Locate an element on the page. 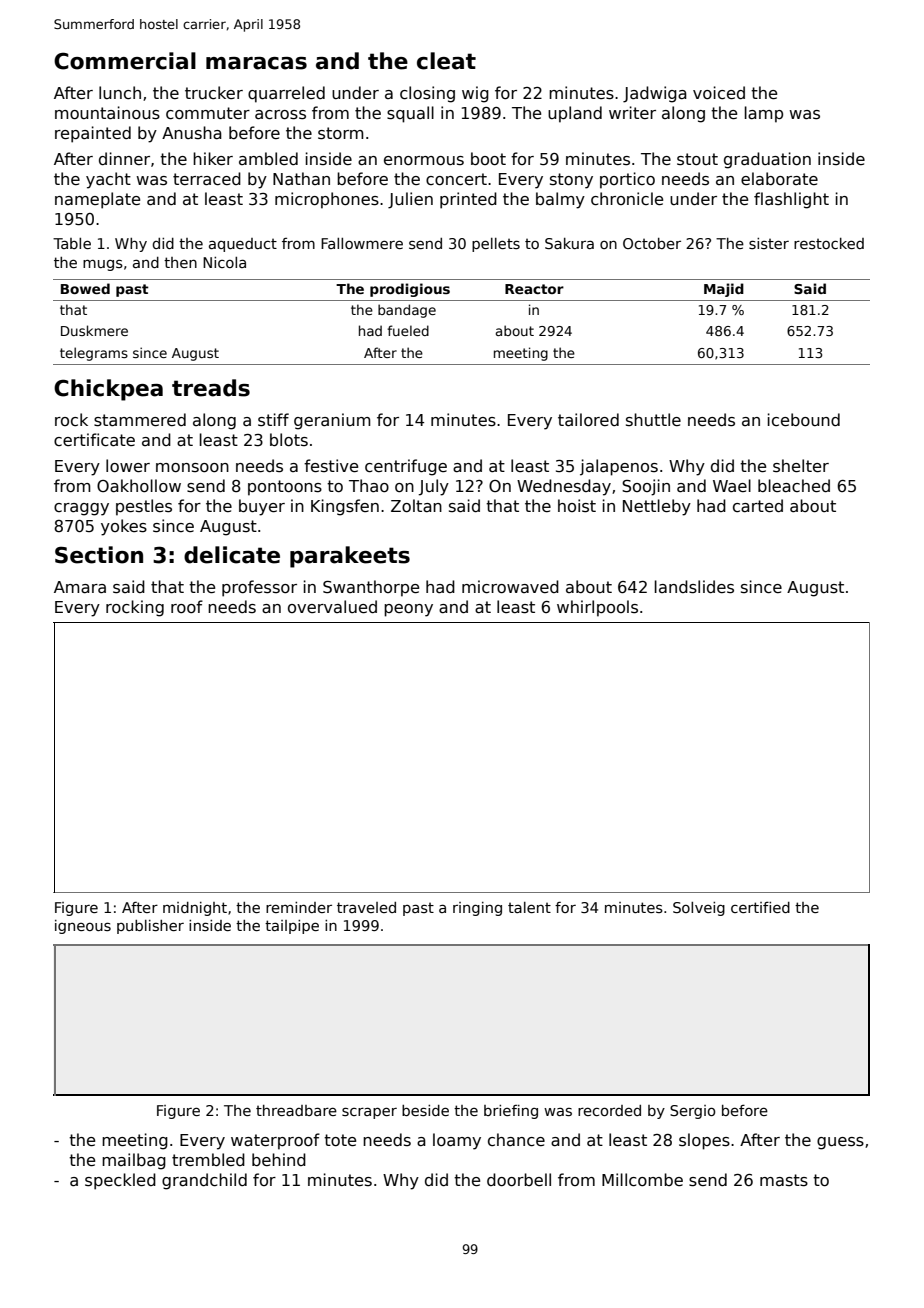 Image resolution: width=924 pixels, height=1308 pixels. maracas is located at coordinates (256, 63).
